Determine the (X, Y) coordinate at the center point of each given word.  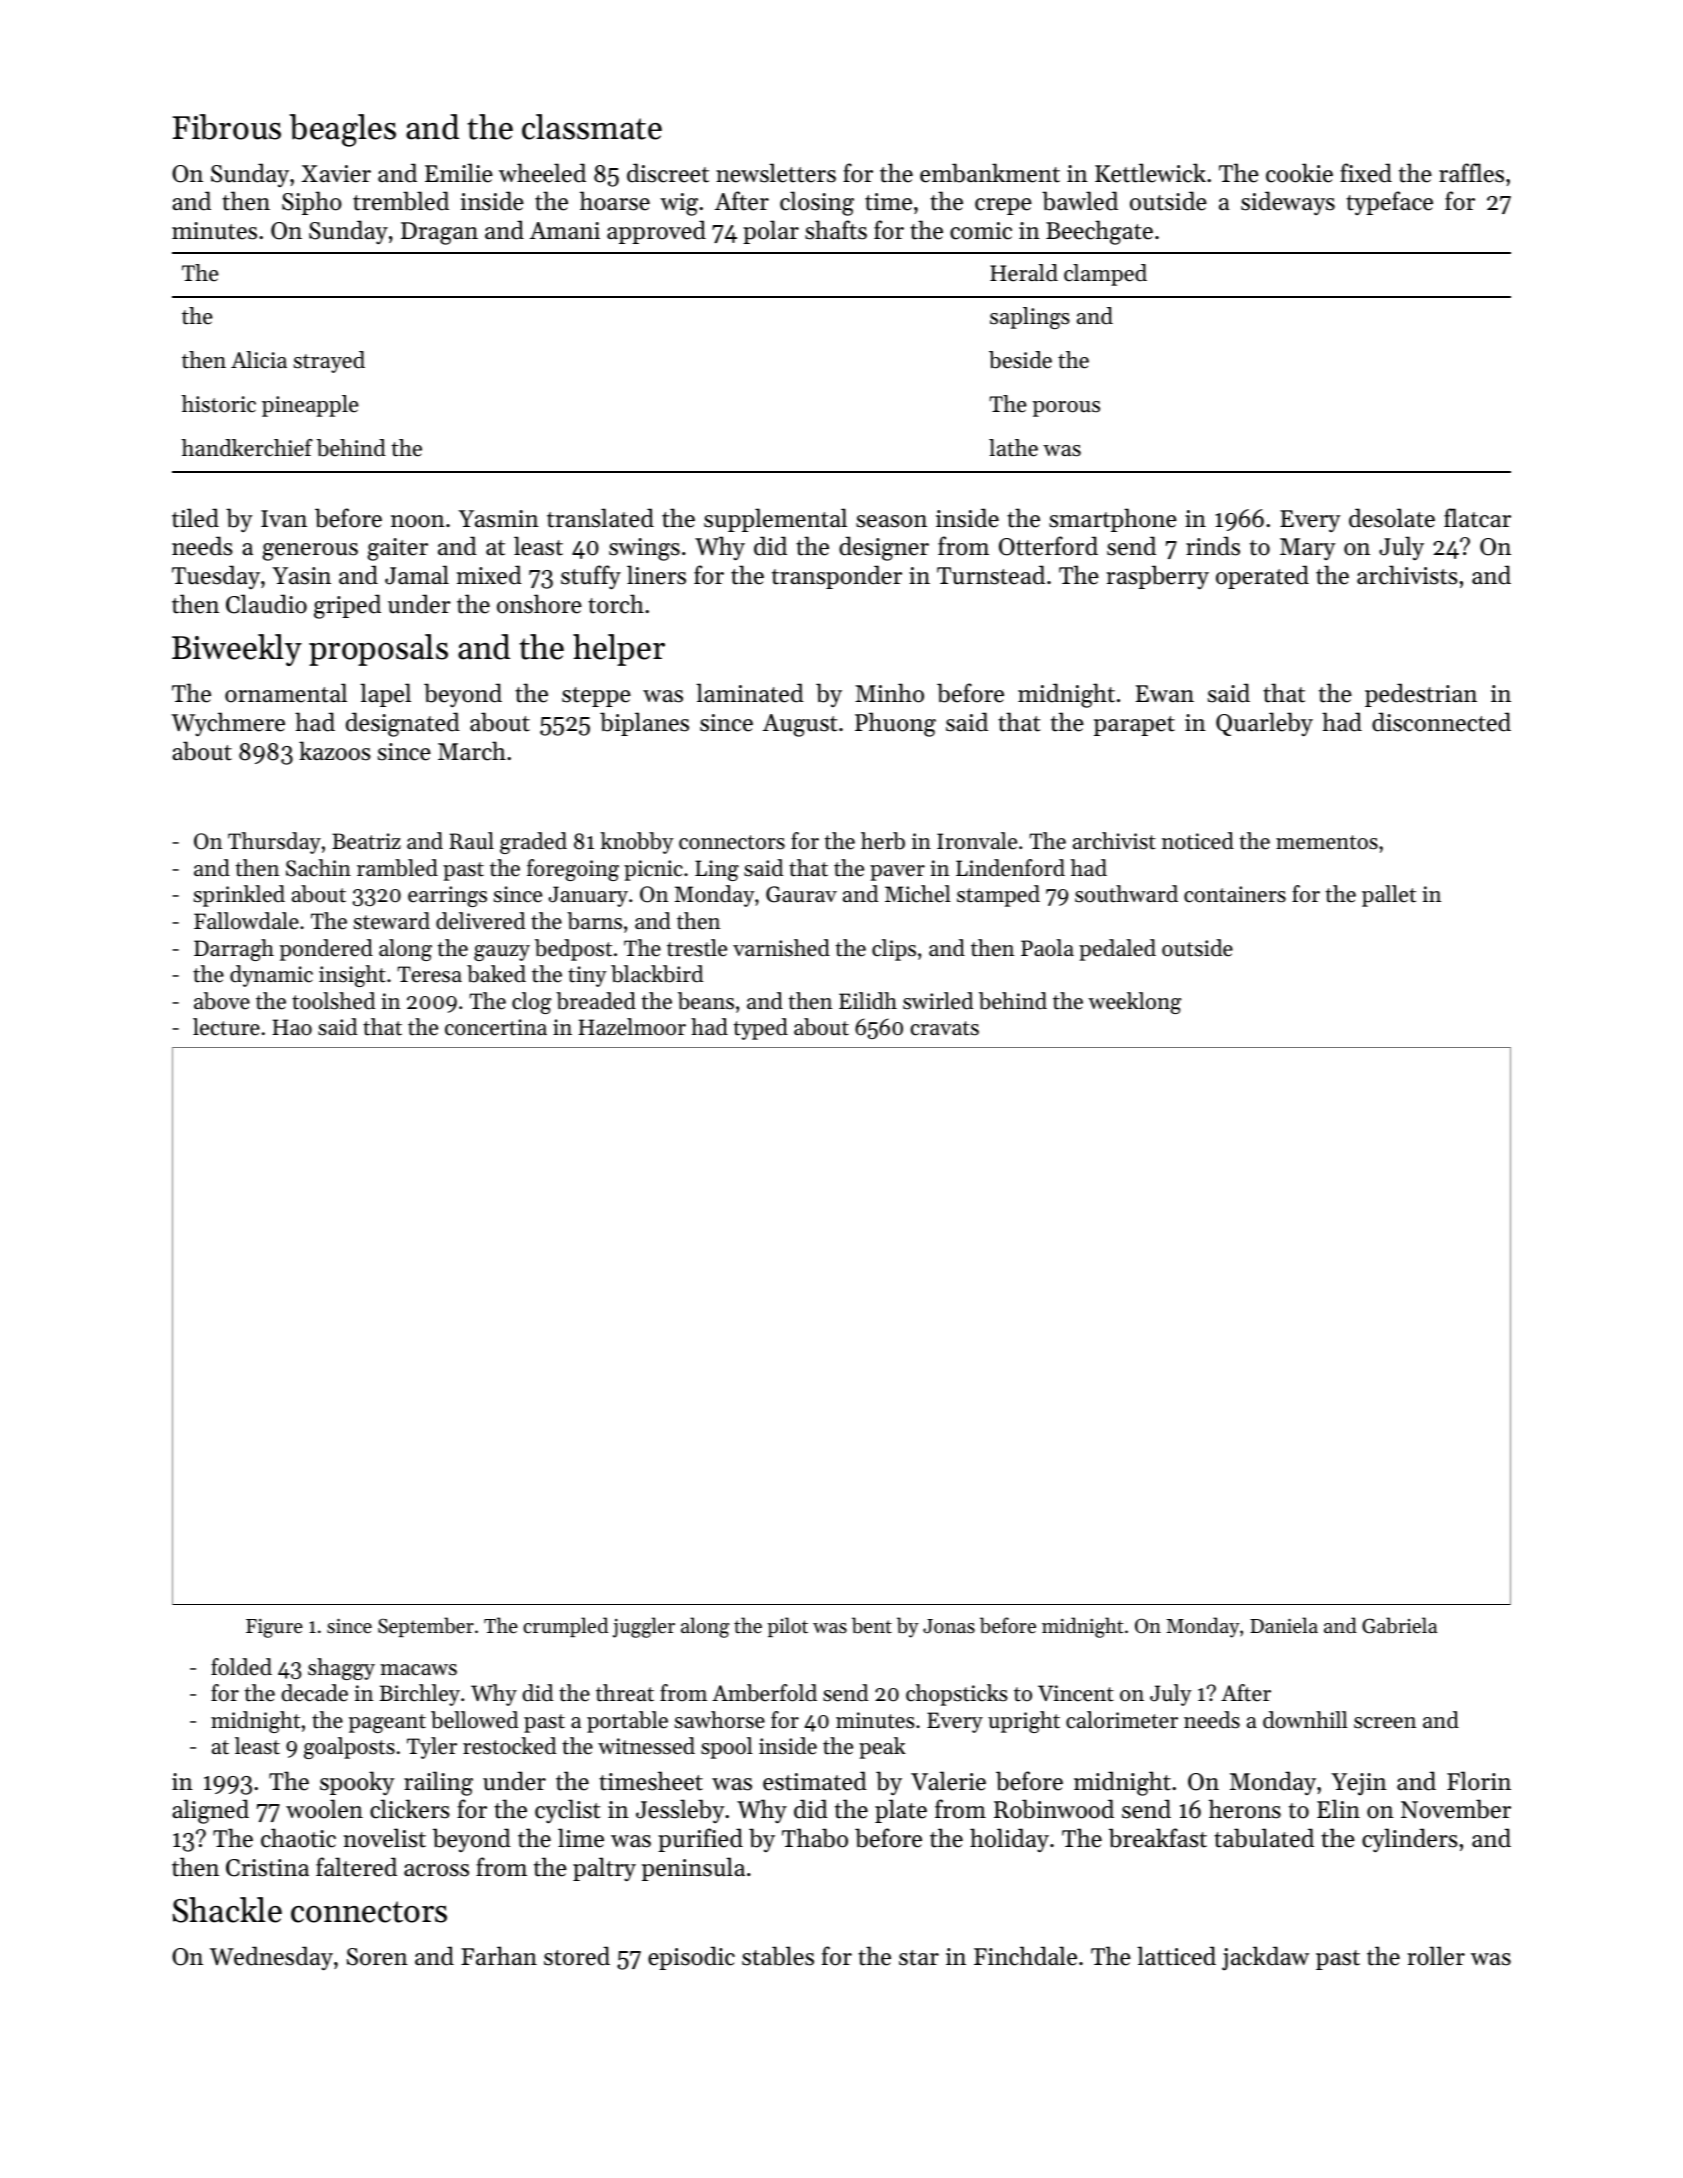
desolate (1392, 518)
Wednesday (271, 1958)
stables (778, 1956)
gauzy (502, 953)
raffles (1471, 173)
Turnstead (991, 575)
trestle (697, 948)
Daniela (1284, 1625)
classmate (592, 127)
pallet (1389, 896)
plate (901, 1811)
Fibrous (226, 127)
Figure (274, 1628)
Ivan (284, 518)
